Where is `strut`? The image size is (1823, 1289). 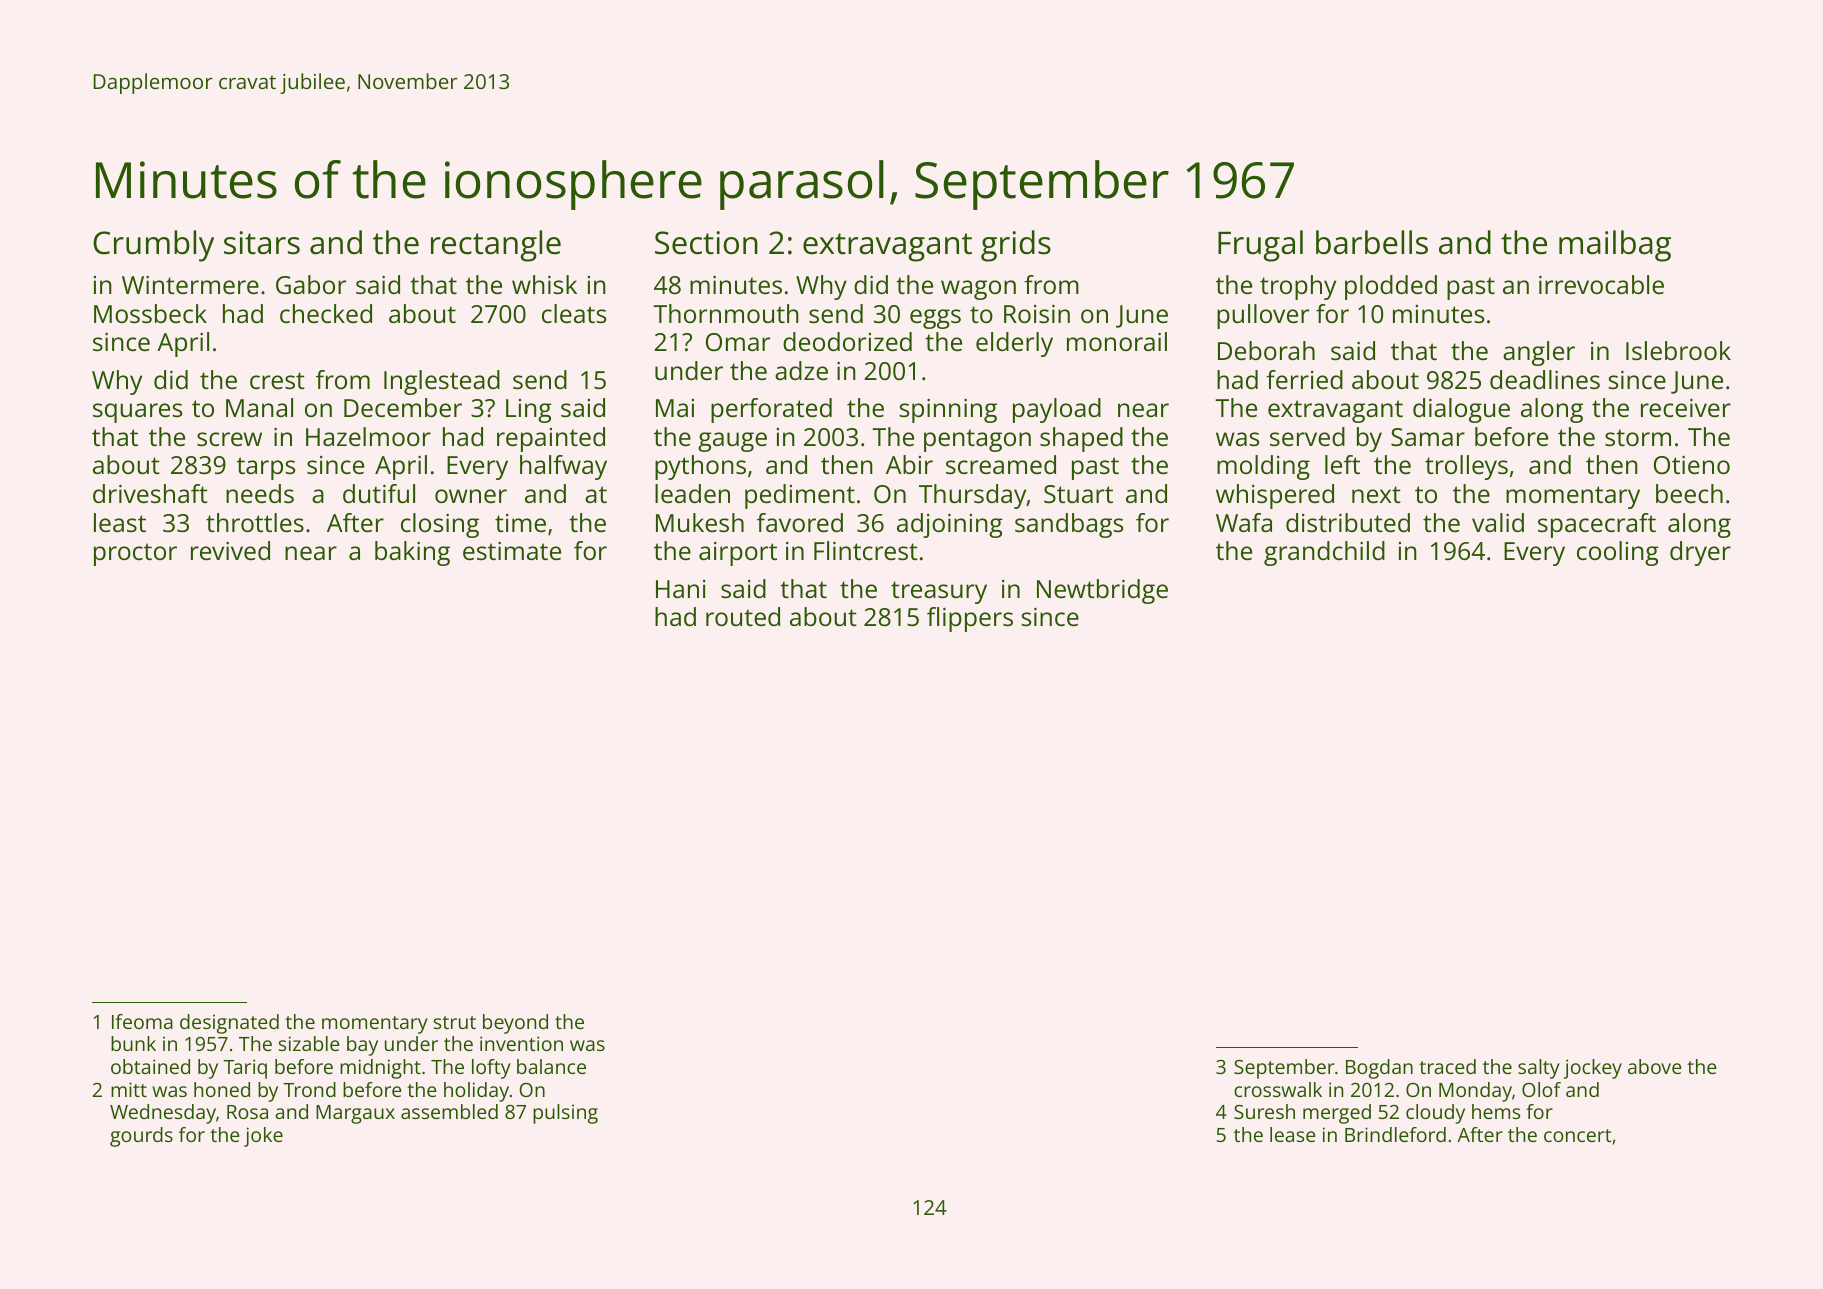
strut is located at coordinates (455, 1022).
